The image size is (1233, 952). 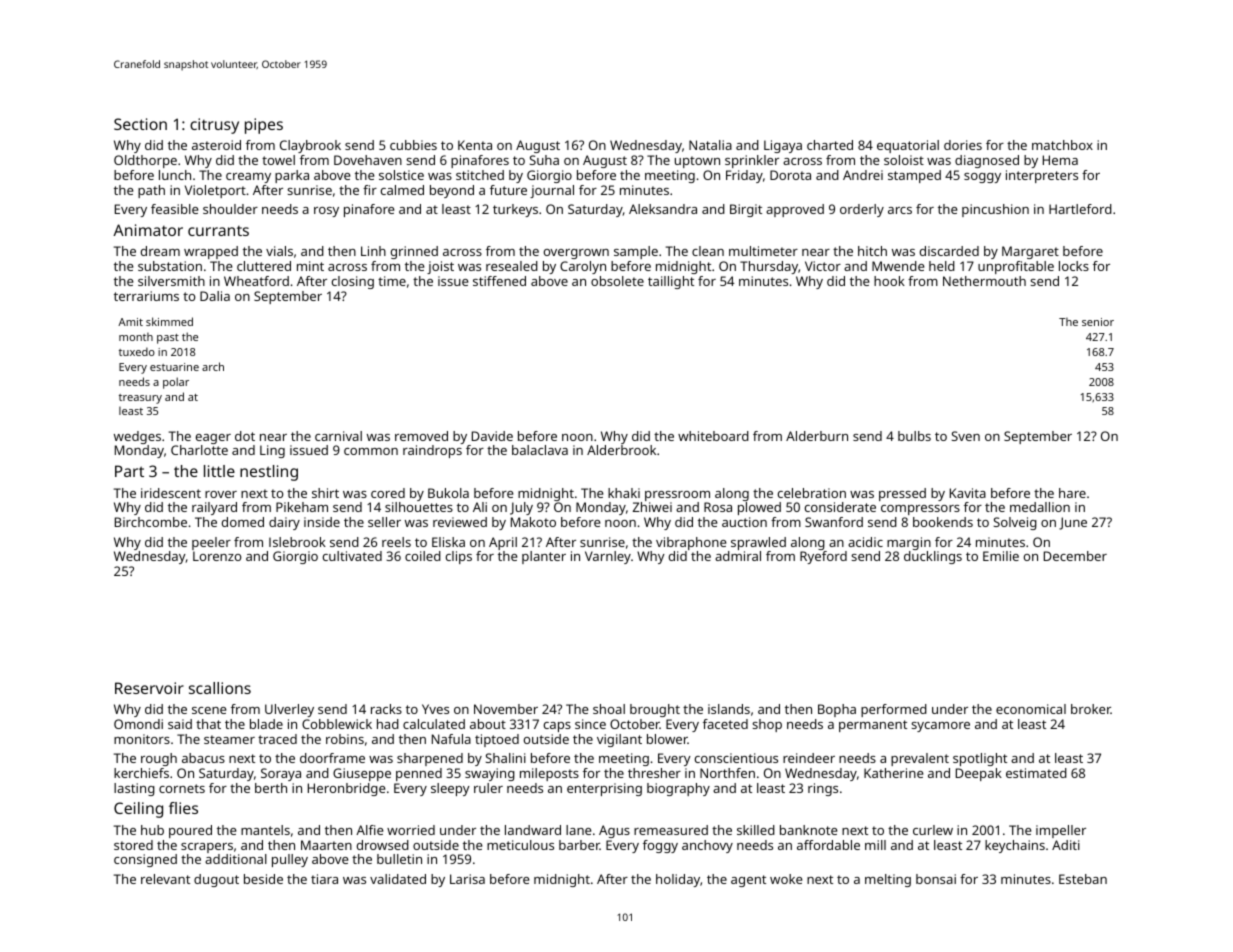 I want to click on Varnley, so click(x=608, y=557).
